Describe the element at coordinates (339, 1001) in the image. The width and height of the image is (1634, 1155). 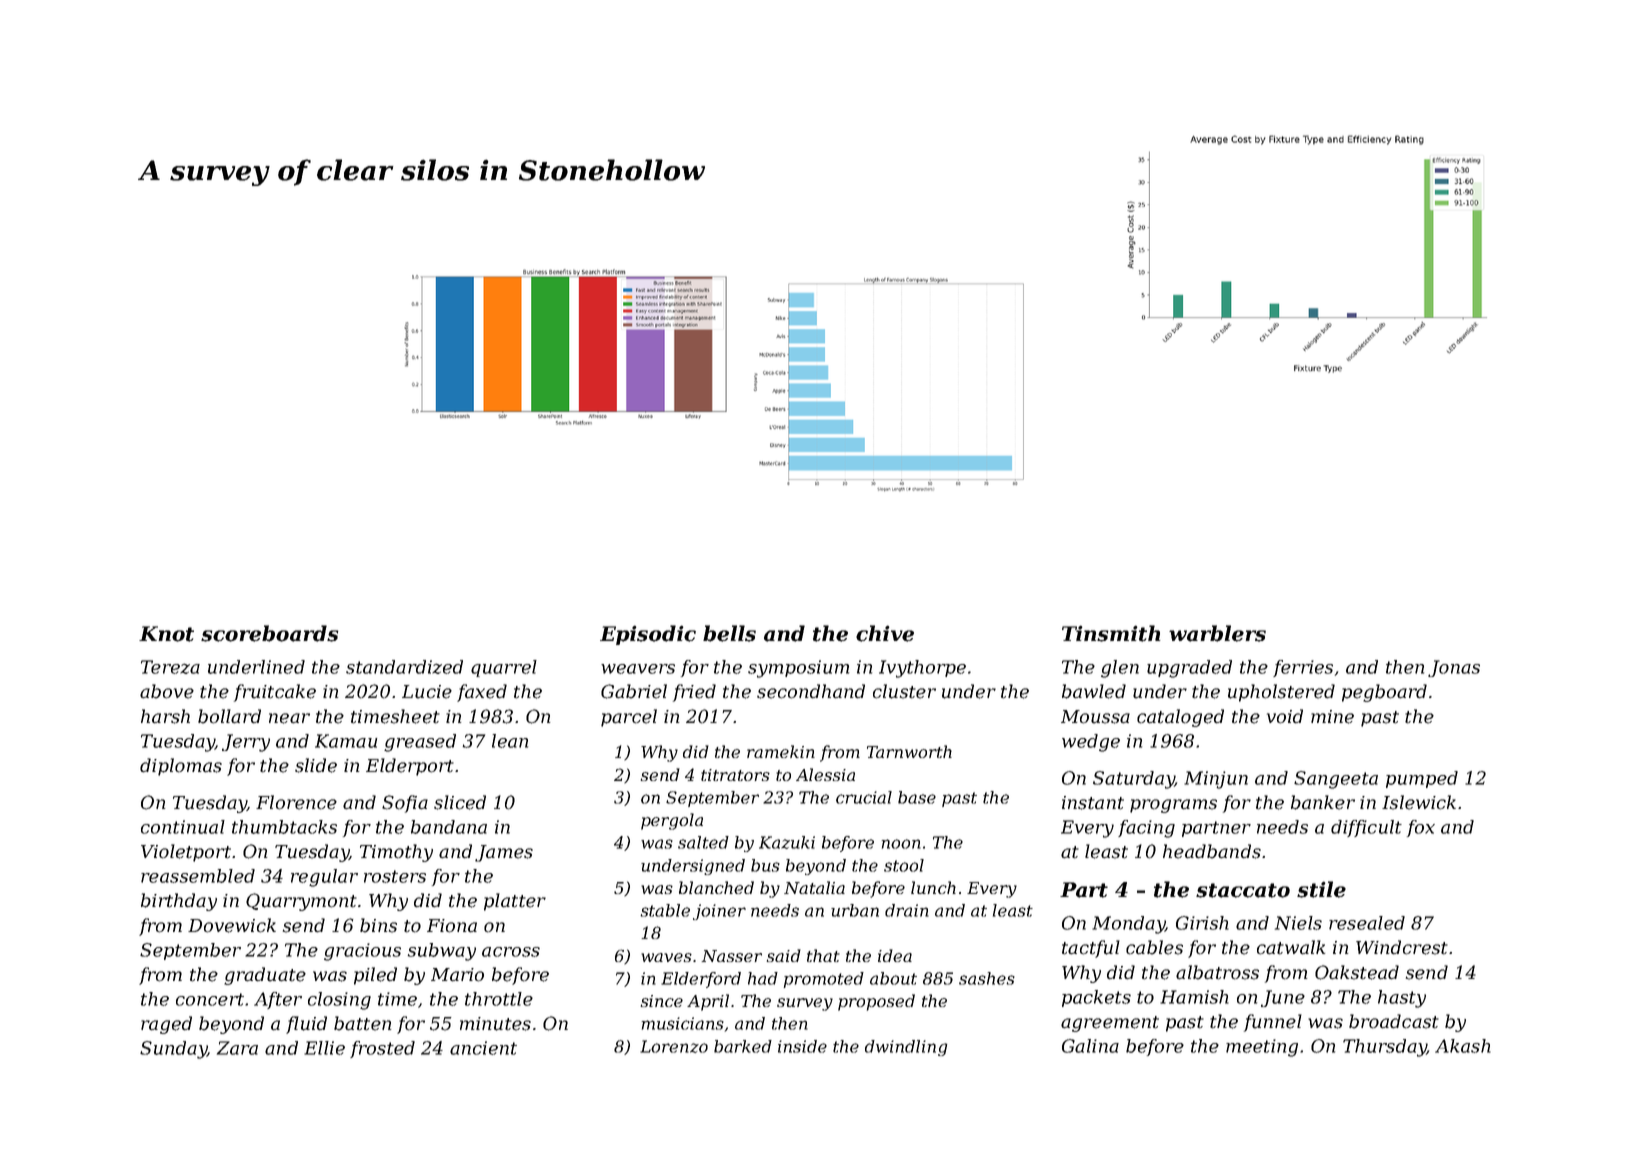
I see `closing` at that location.
